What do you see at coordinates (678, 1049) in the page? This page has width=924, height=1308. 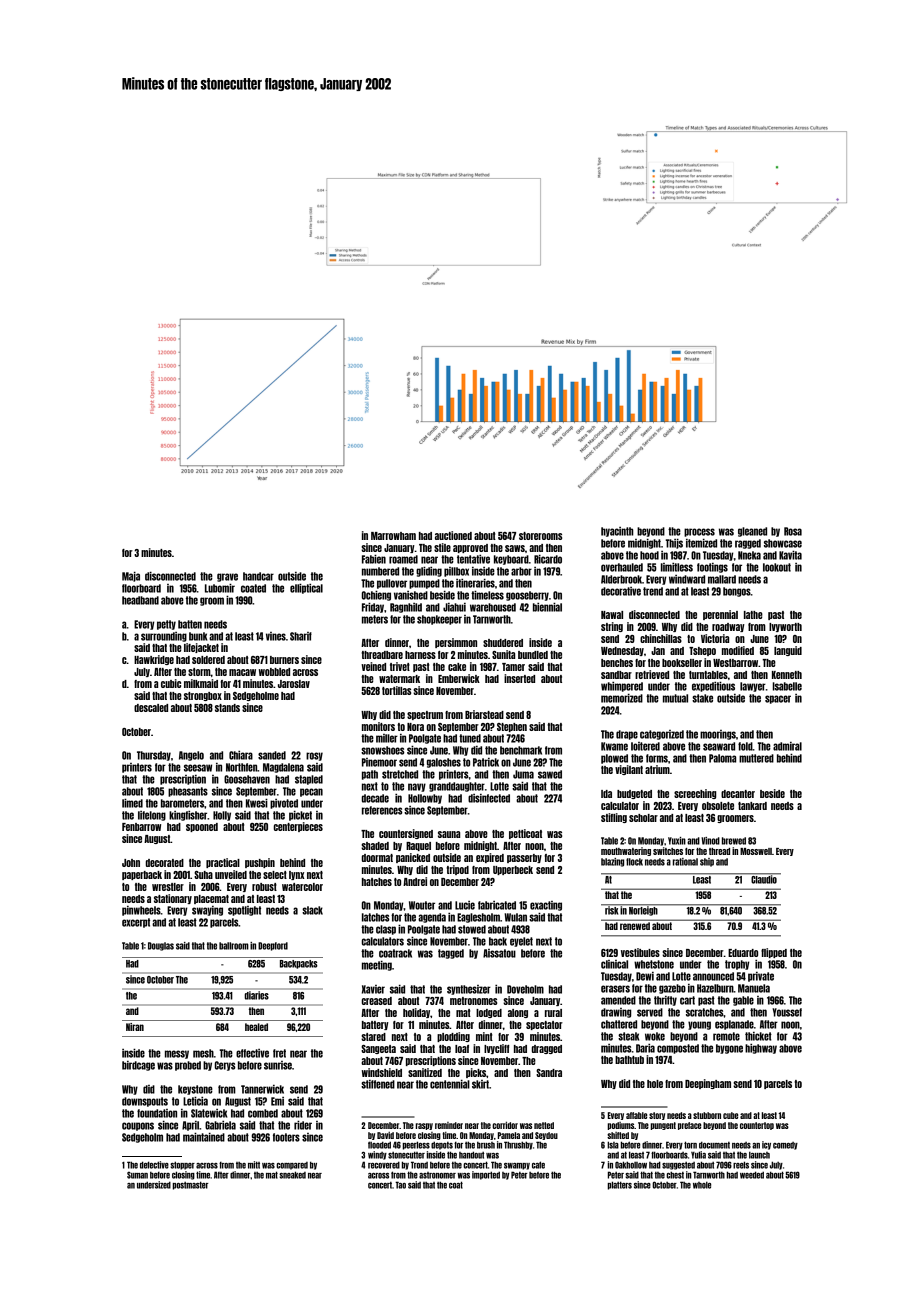 I see `composted` at bounding box center [678, 1049].
